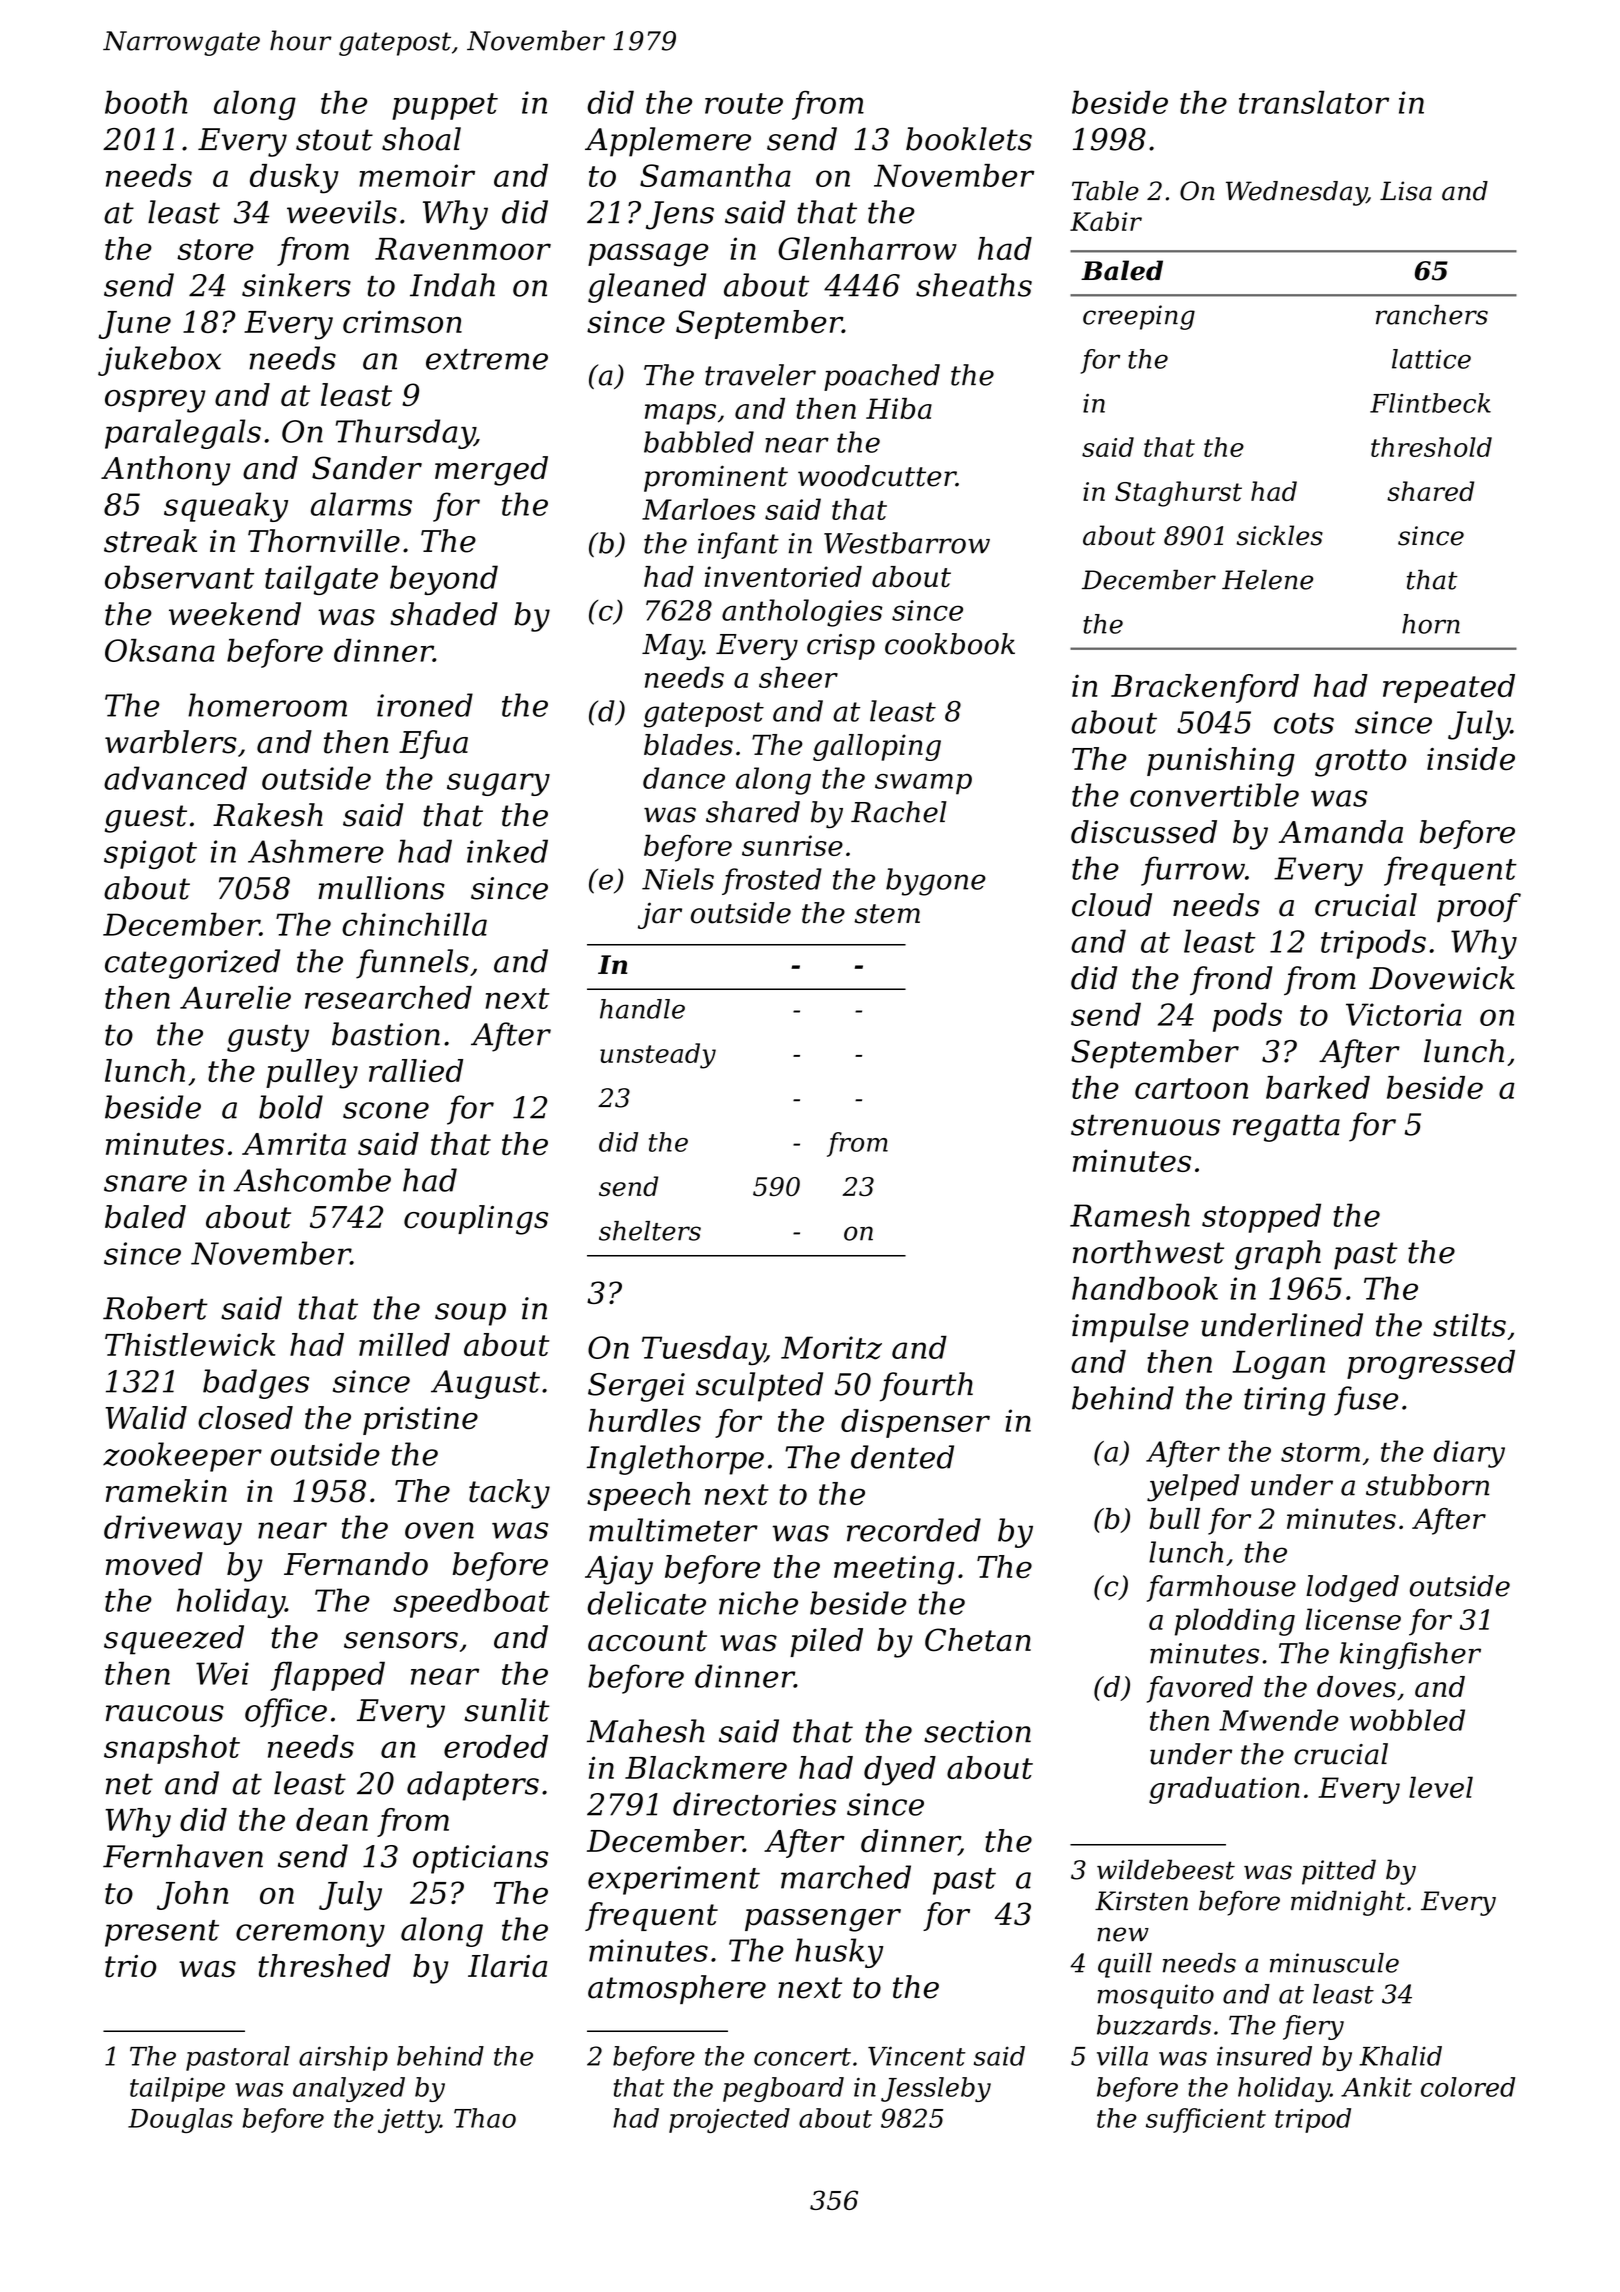 Image resolution: width=1620 pixels, height=2292 pixels. What do you see at coordinates (160, 650) in the screenshot?
I see `Oksana` at bounding box center [160, 650].
